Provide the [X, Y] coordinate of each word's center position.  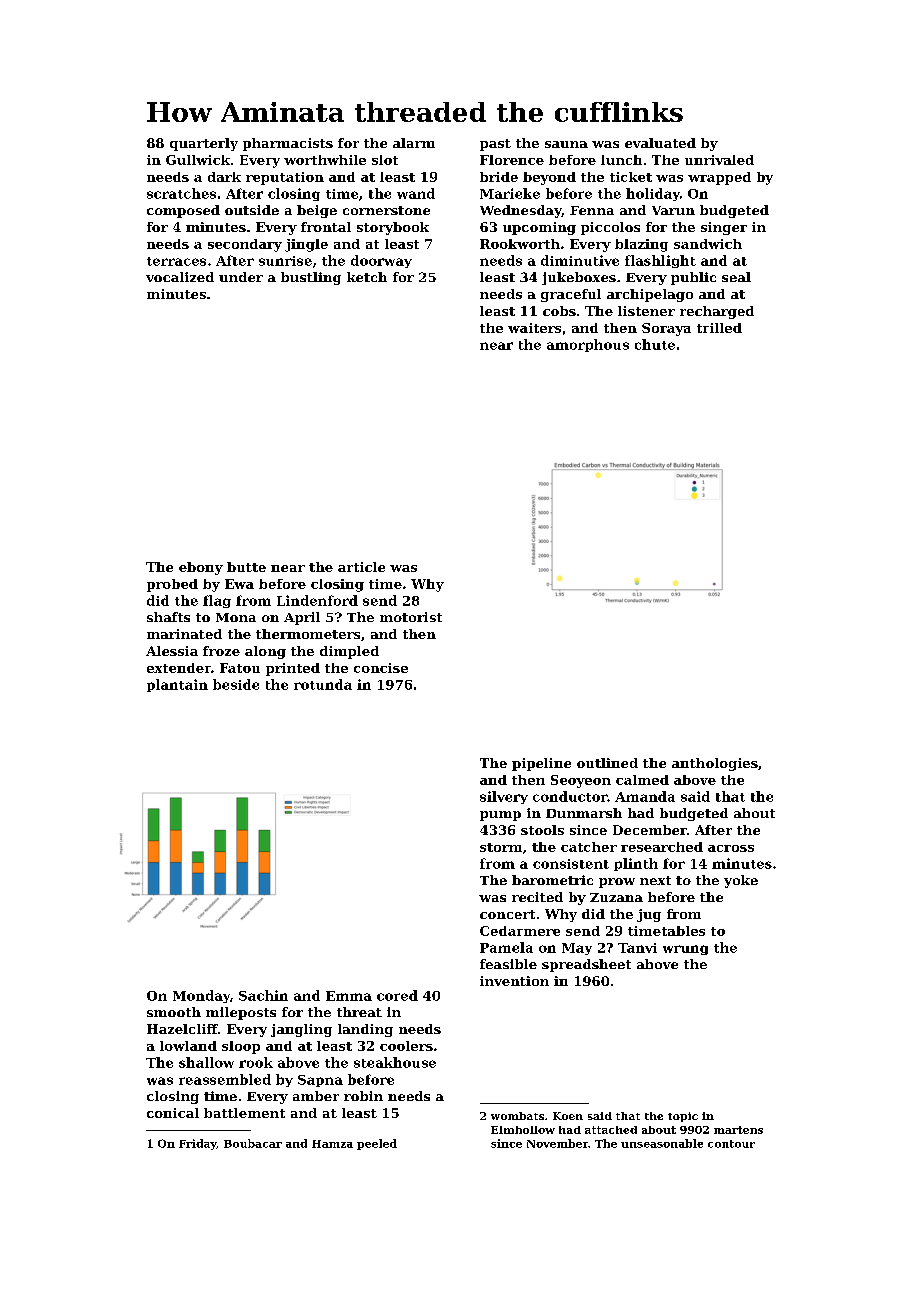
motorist [411, 617]
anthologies [715, 764]
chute [655, 344]
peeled [377, 1144]
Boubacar [253, 1143]
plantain [177, 685]
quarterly [204, 144]
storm [501, 847]
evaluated [660, 143]
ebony [201, 568]
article [361, 567]
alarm [414, 143]
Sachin [263, 995]
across [731, 848]
